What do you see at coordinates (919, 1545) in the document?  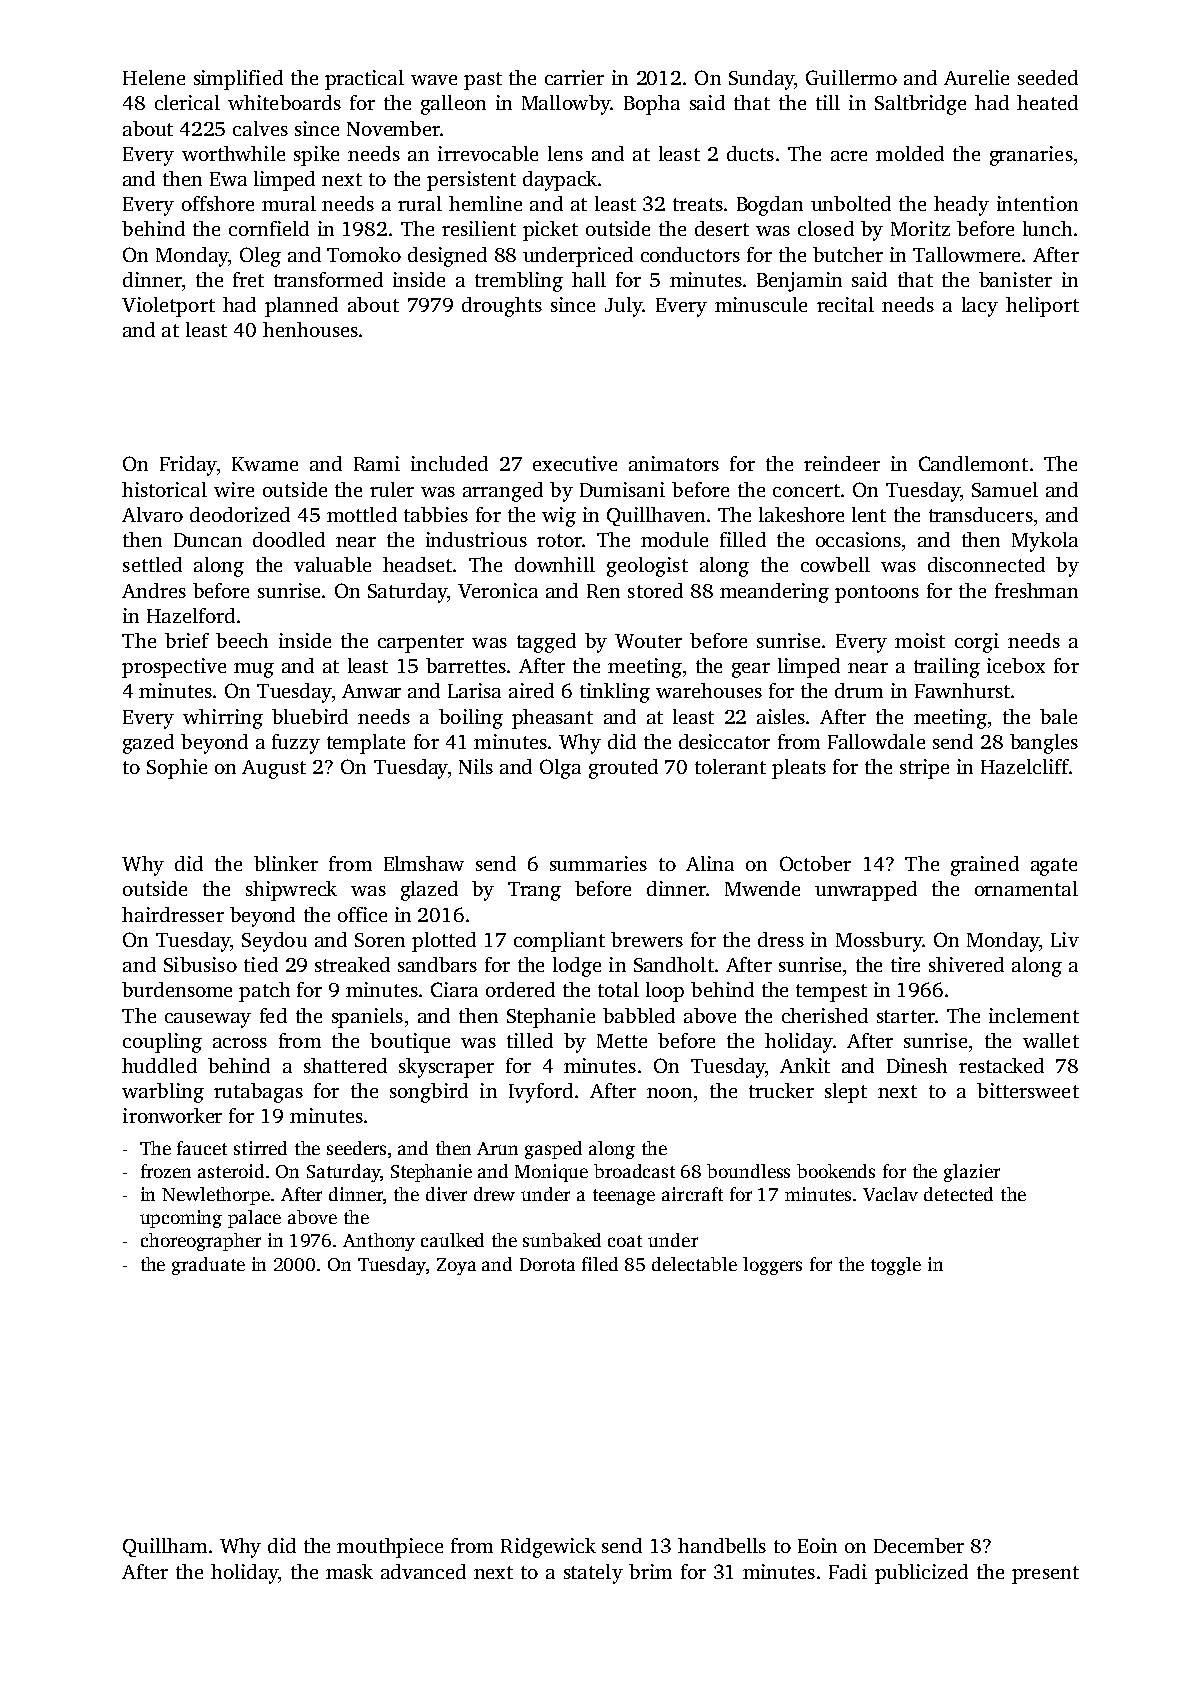 I see `December` at bounding box center [919, 1545].
